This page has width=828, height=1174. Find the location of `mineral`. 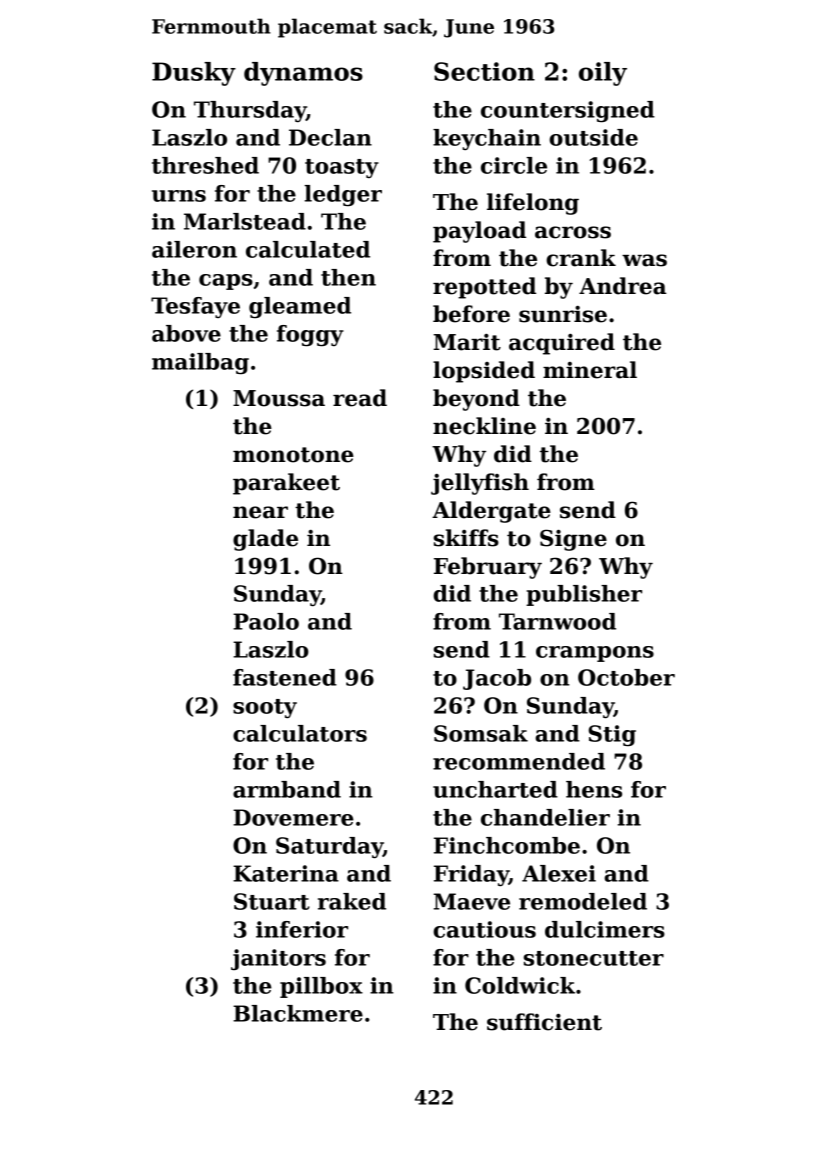

mineral is located at coordinates (590, 370).
